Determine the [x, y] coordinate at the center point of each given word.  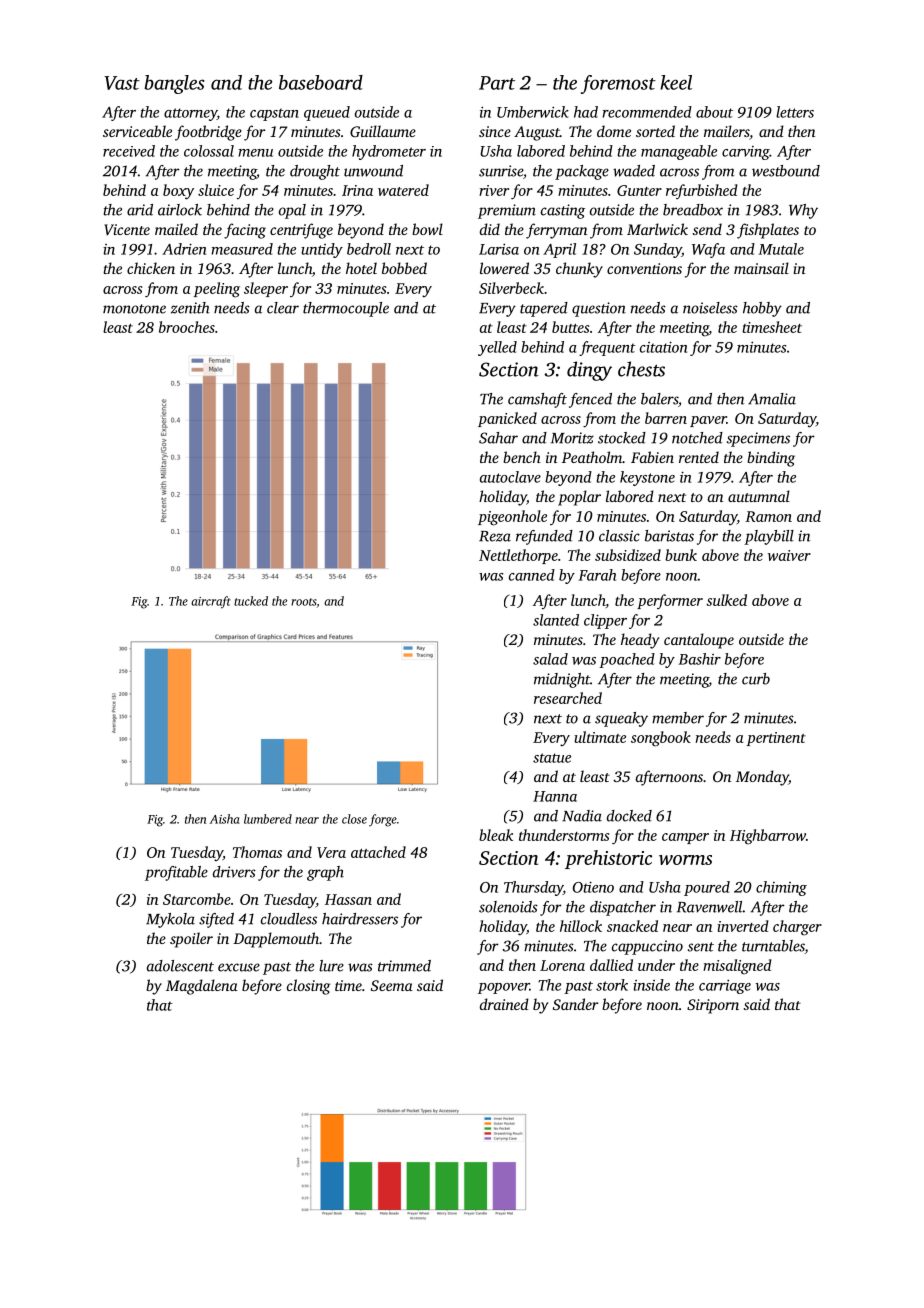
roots [304, 603]
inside [651, 985]
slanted [556, 620]
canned [532, 575]
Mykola [170, 920]
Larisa [499, 249]
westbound [786, 171]
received [129, 151]
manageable [679, 152]
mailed [176, 229]
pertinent [776, 739]
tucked [251, 601]
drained [504, 1004]
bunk [681, 555]
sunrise [501, 171]
